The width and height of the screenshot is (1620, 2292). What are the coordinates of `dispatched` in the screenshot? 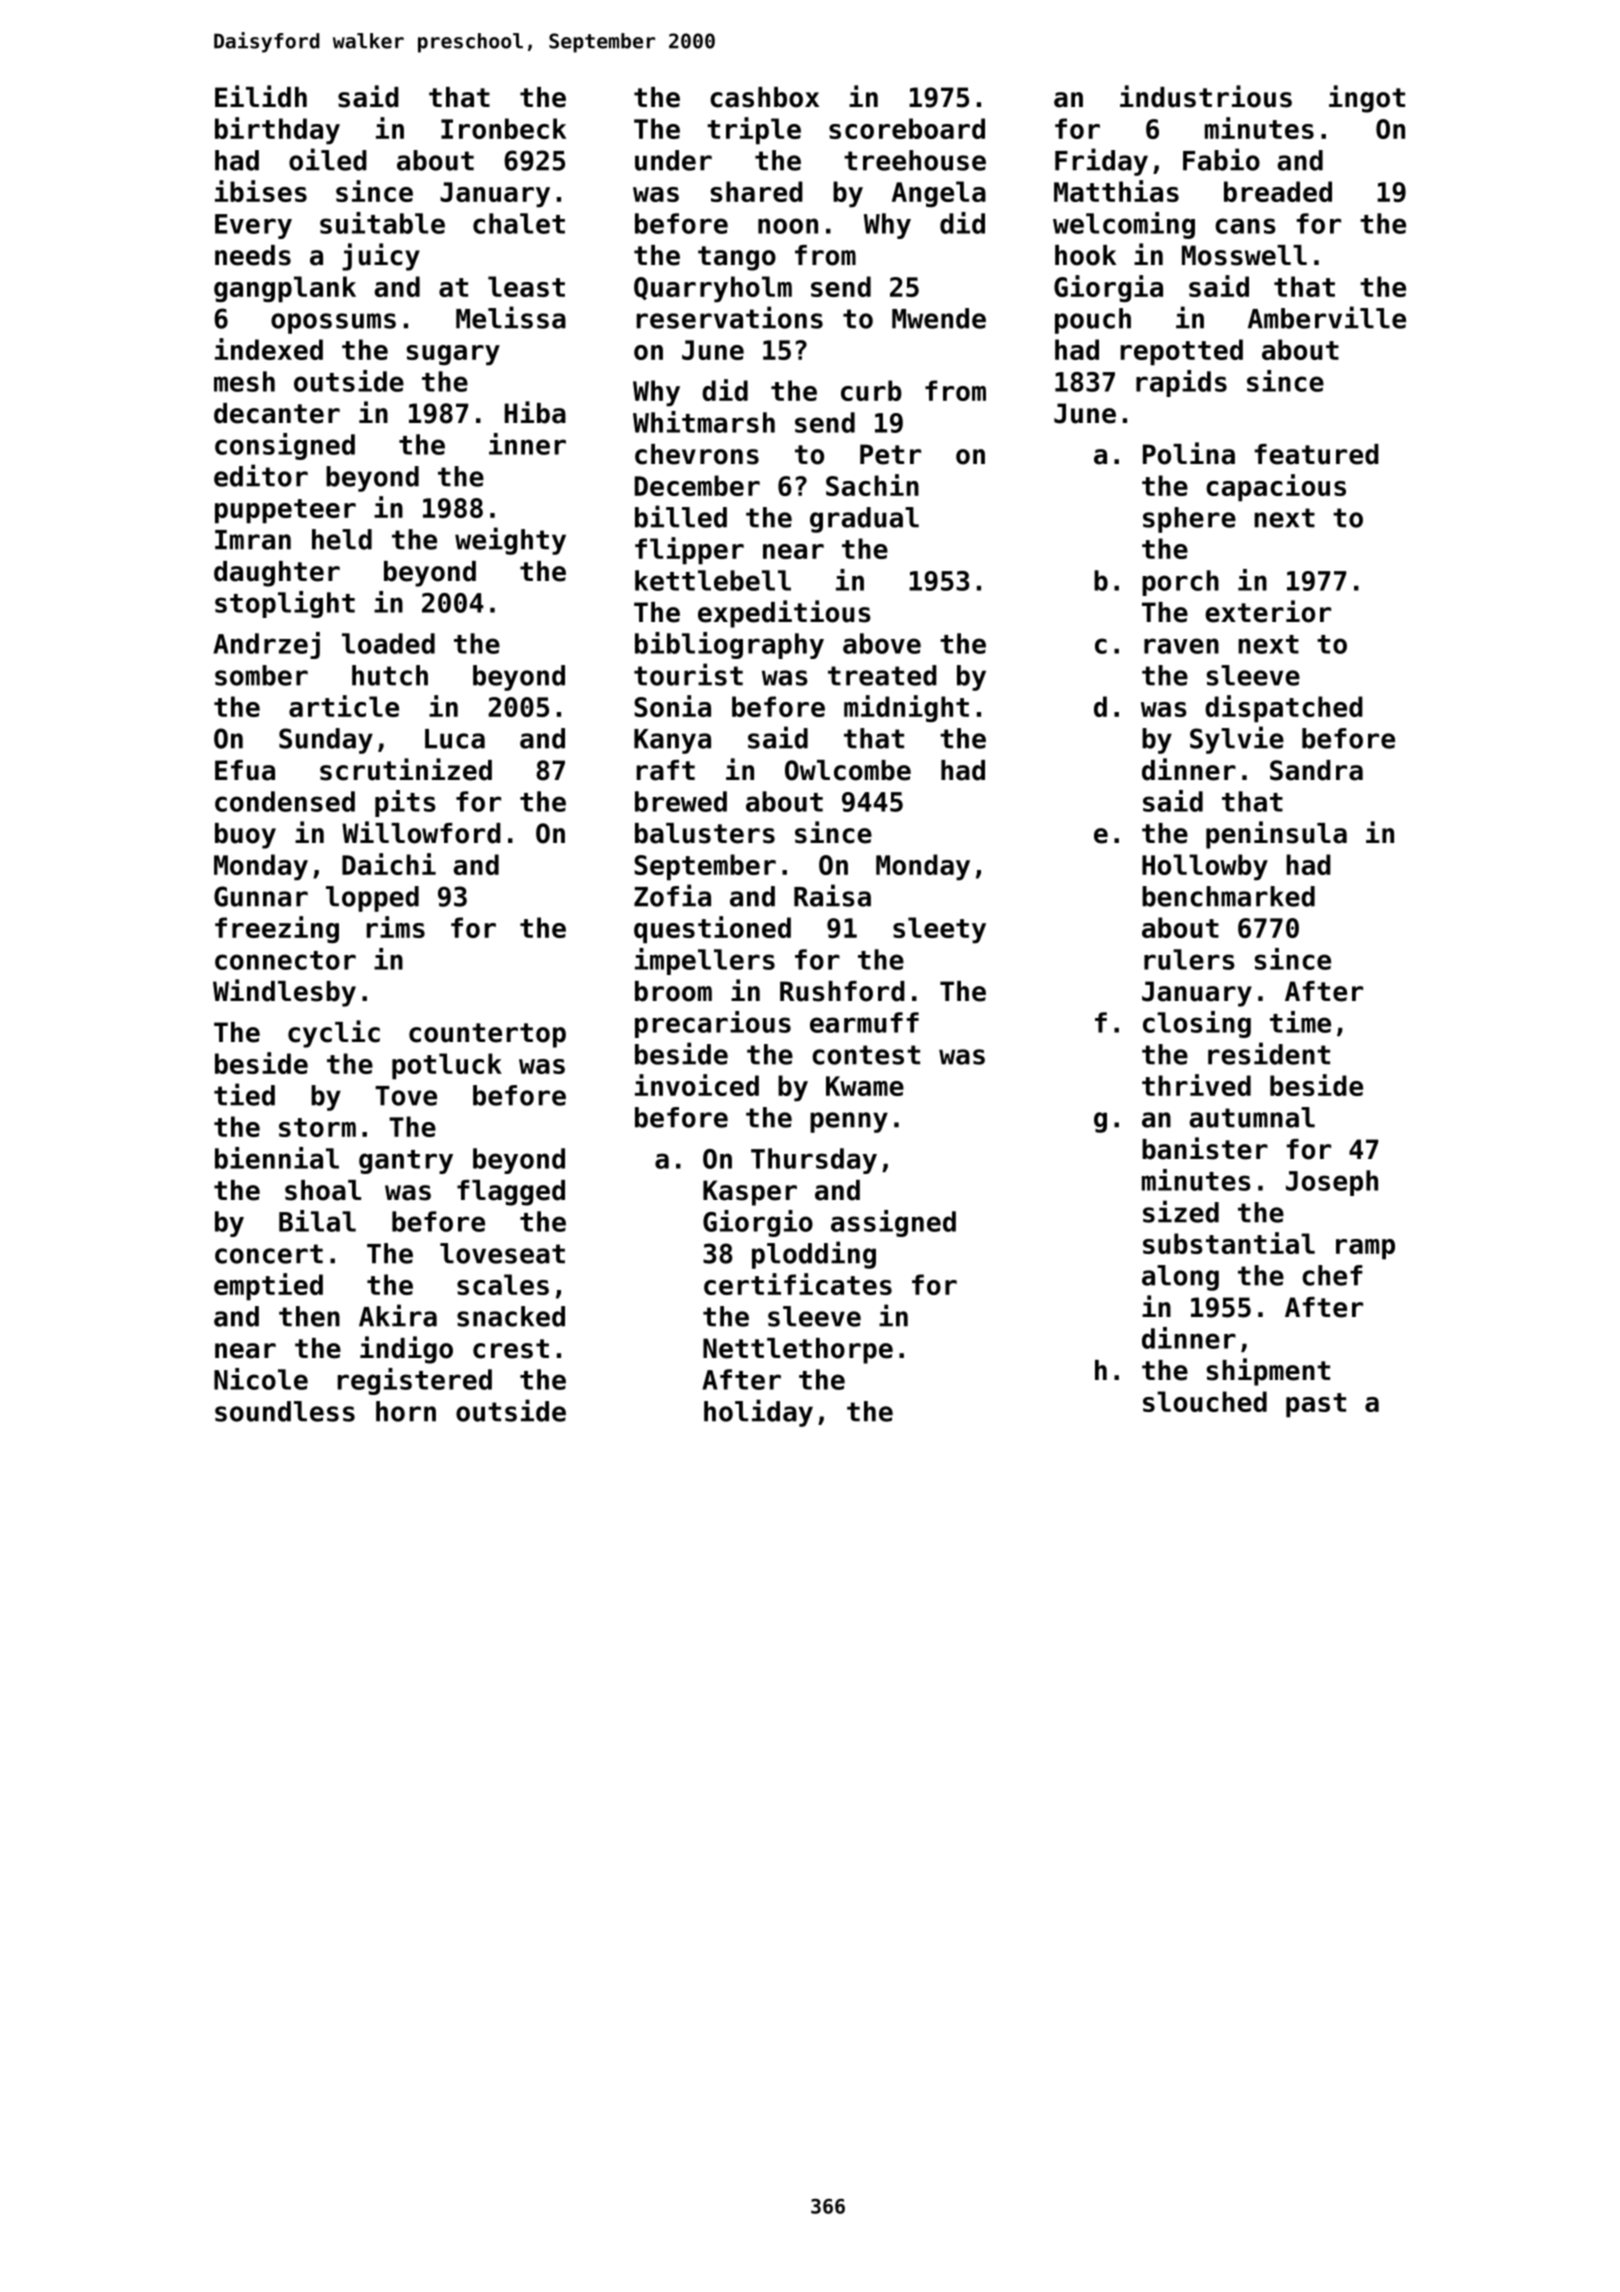 It's located at (1284, 709).
